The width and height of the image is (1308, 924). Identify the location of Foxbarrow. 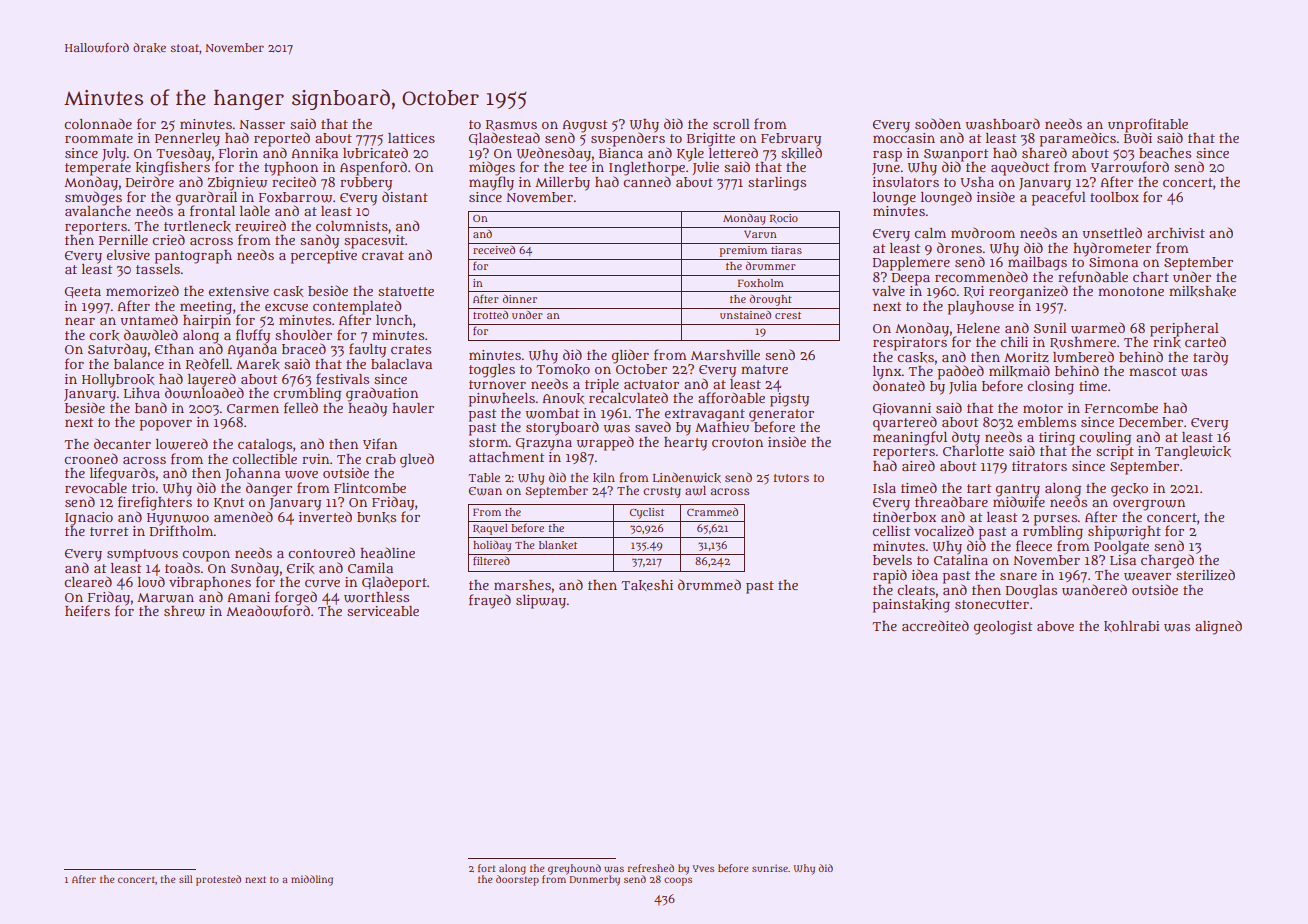
(295, 197).
